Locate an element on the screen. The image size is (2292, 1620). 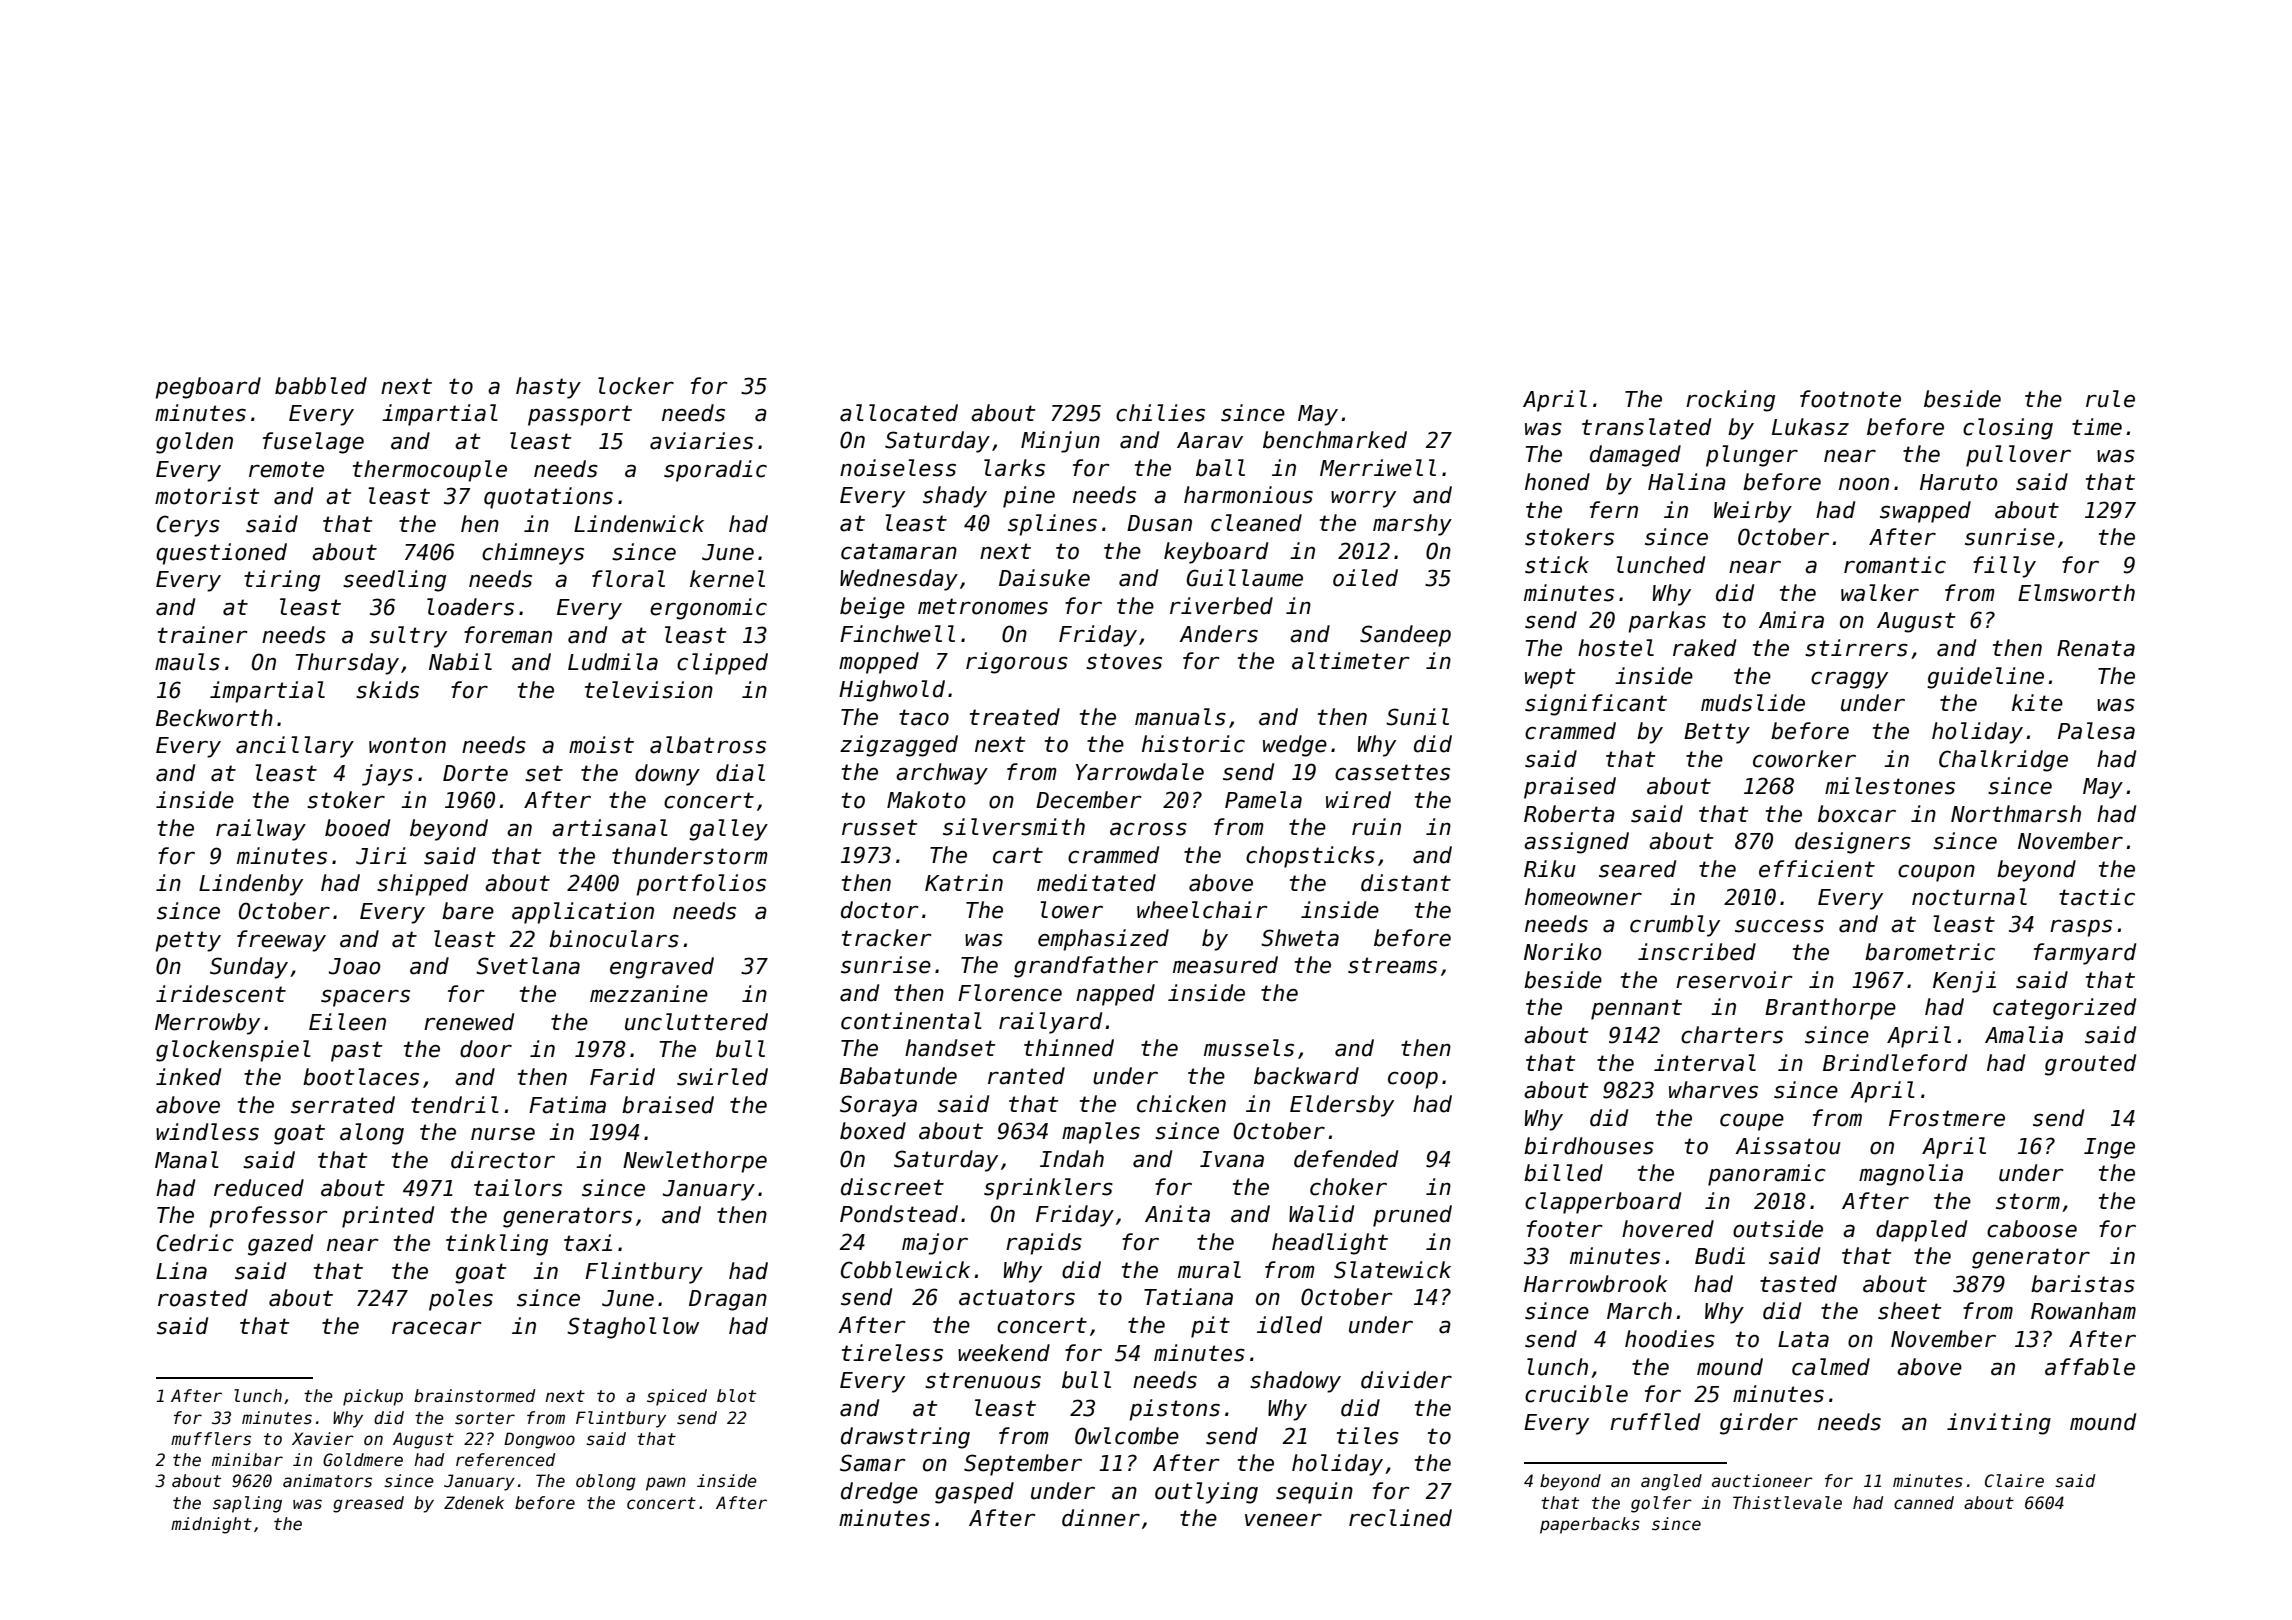
golden is located at coordinates (194, 443).
